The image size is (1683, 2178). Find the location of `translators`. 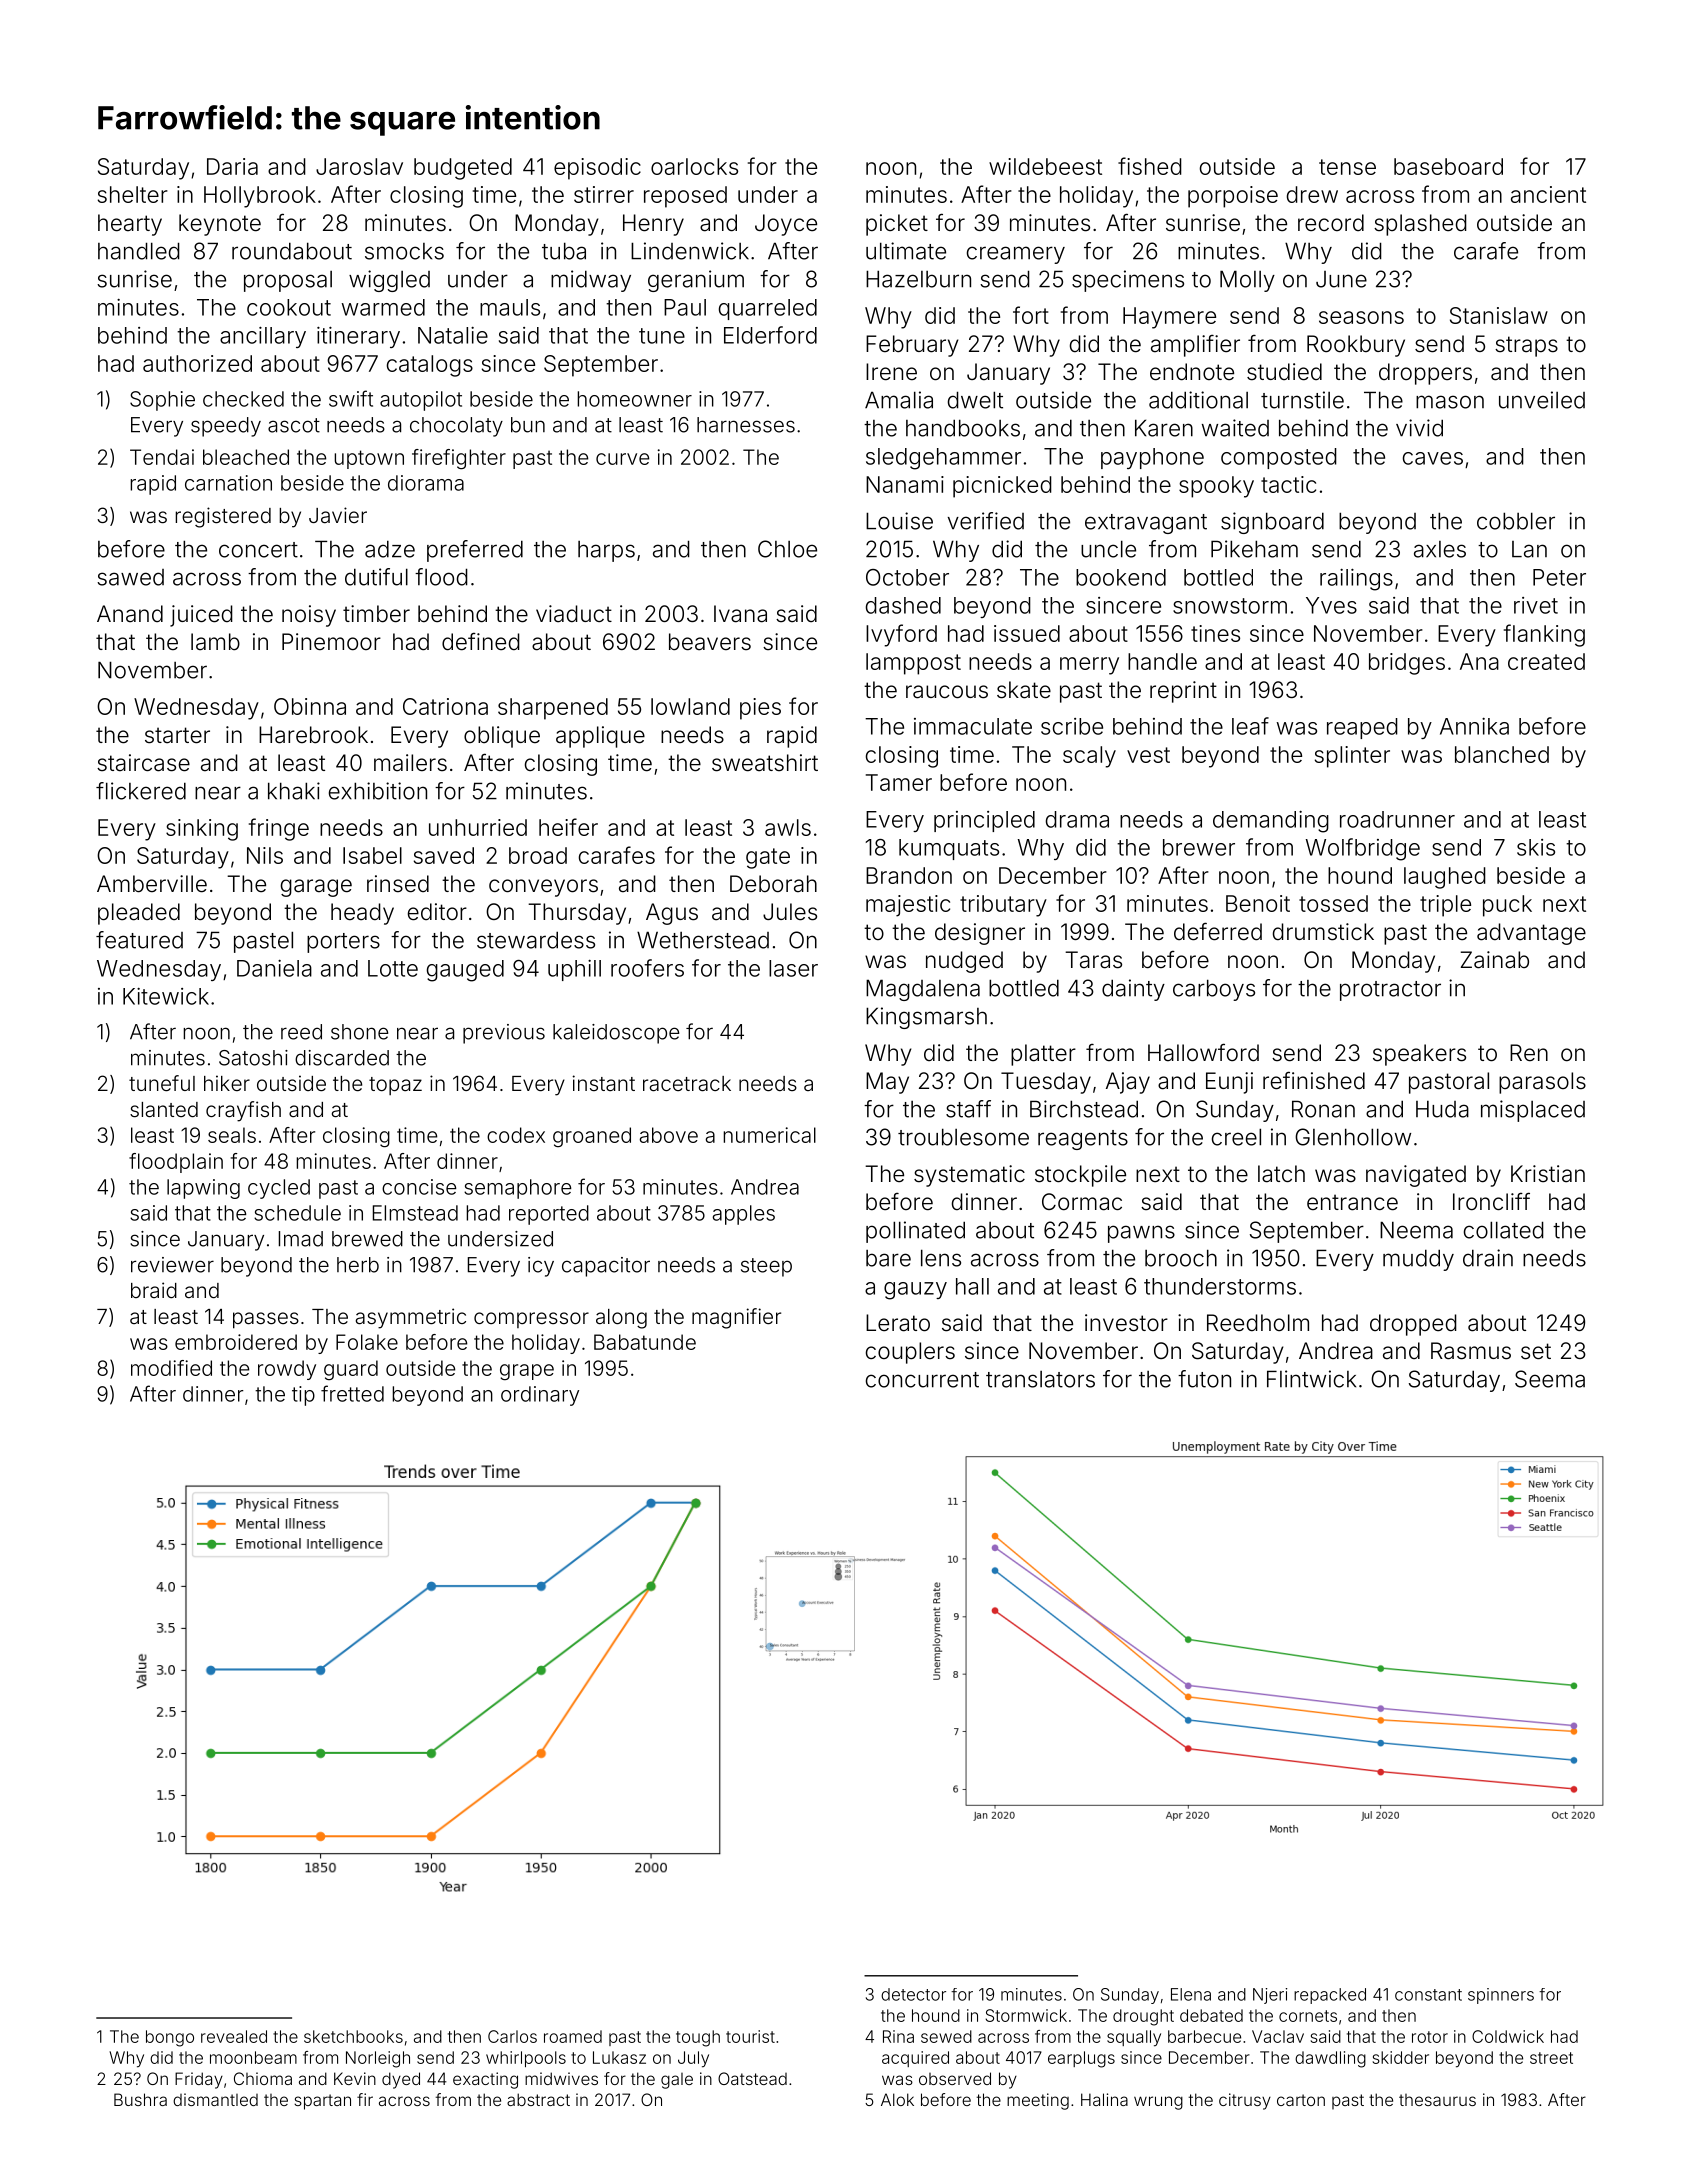

translators is located at coordinates (1040, 1379).
